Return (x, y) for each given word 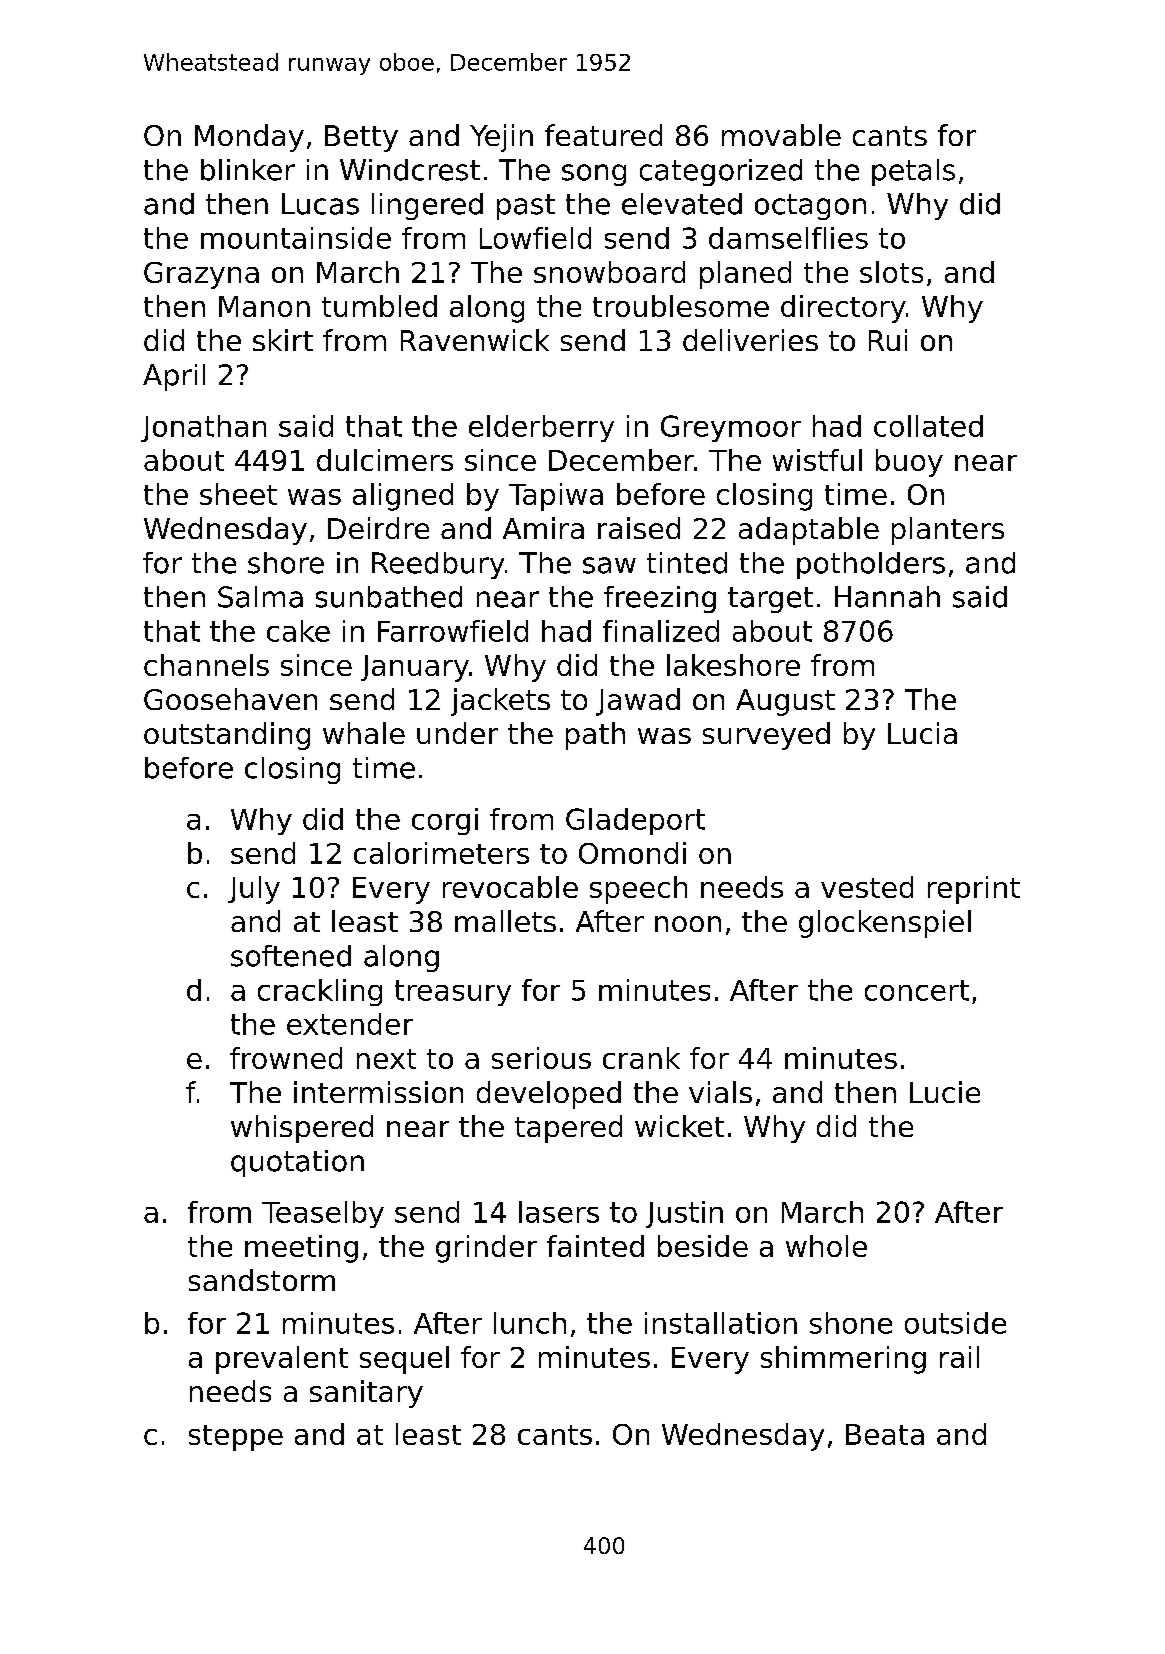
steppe (236, 1438)
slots (891, 272)
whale (364, 733)
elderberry (541, 428)
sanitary (366, 1394)
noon (688, 924)
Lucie (945, 1092)
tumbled (379, 306)
